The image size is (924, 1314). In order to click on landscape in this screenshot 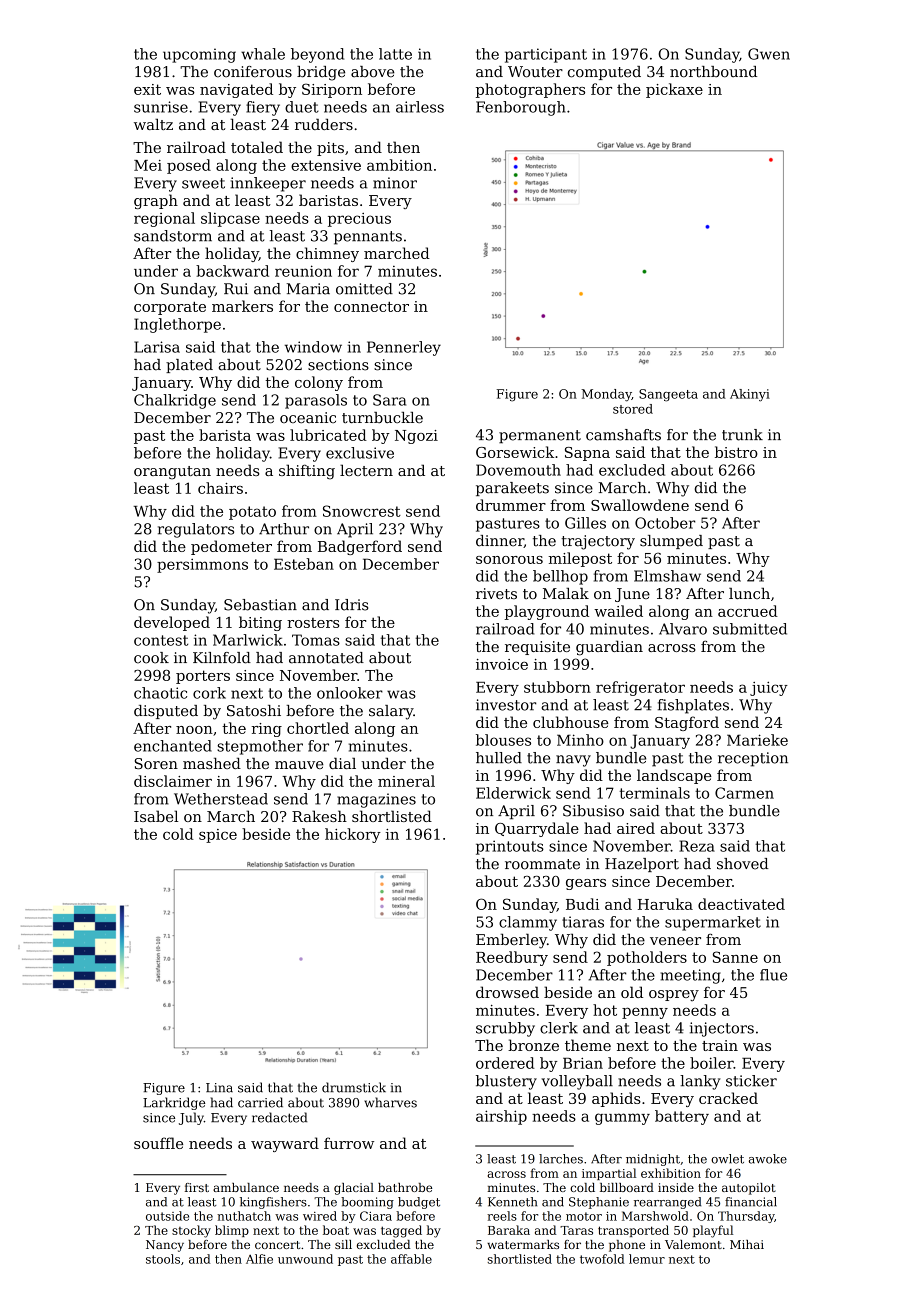, I will do `click(674, 776)`.
